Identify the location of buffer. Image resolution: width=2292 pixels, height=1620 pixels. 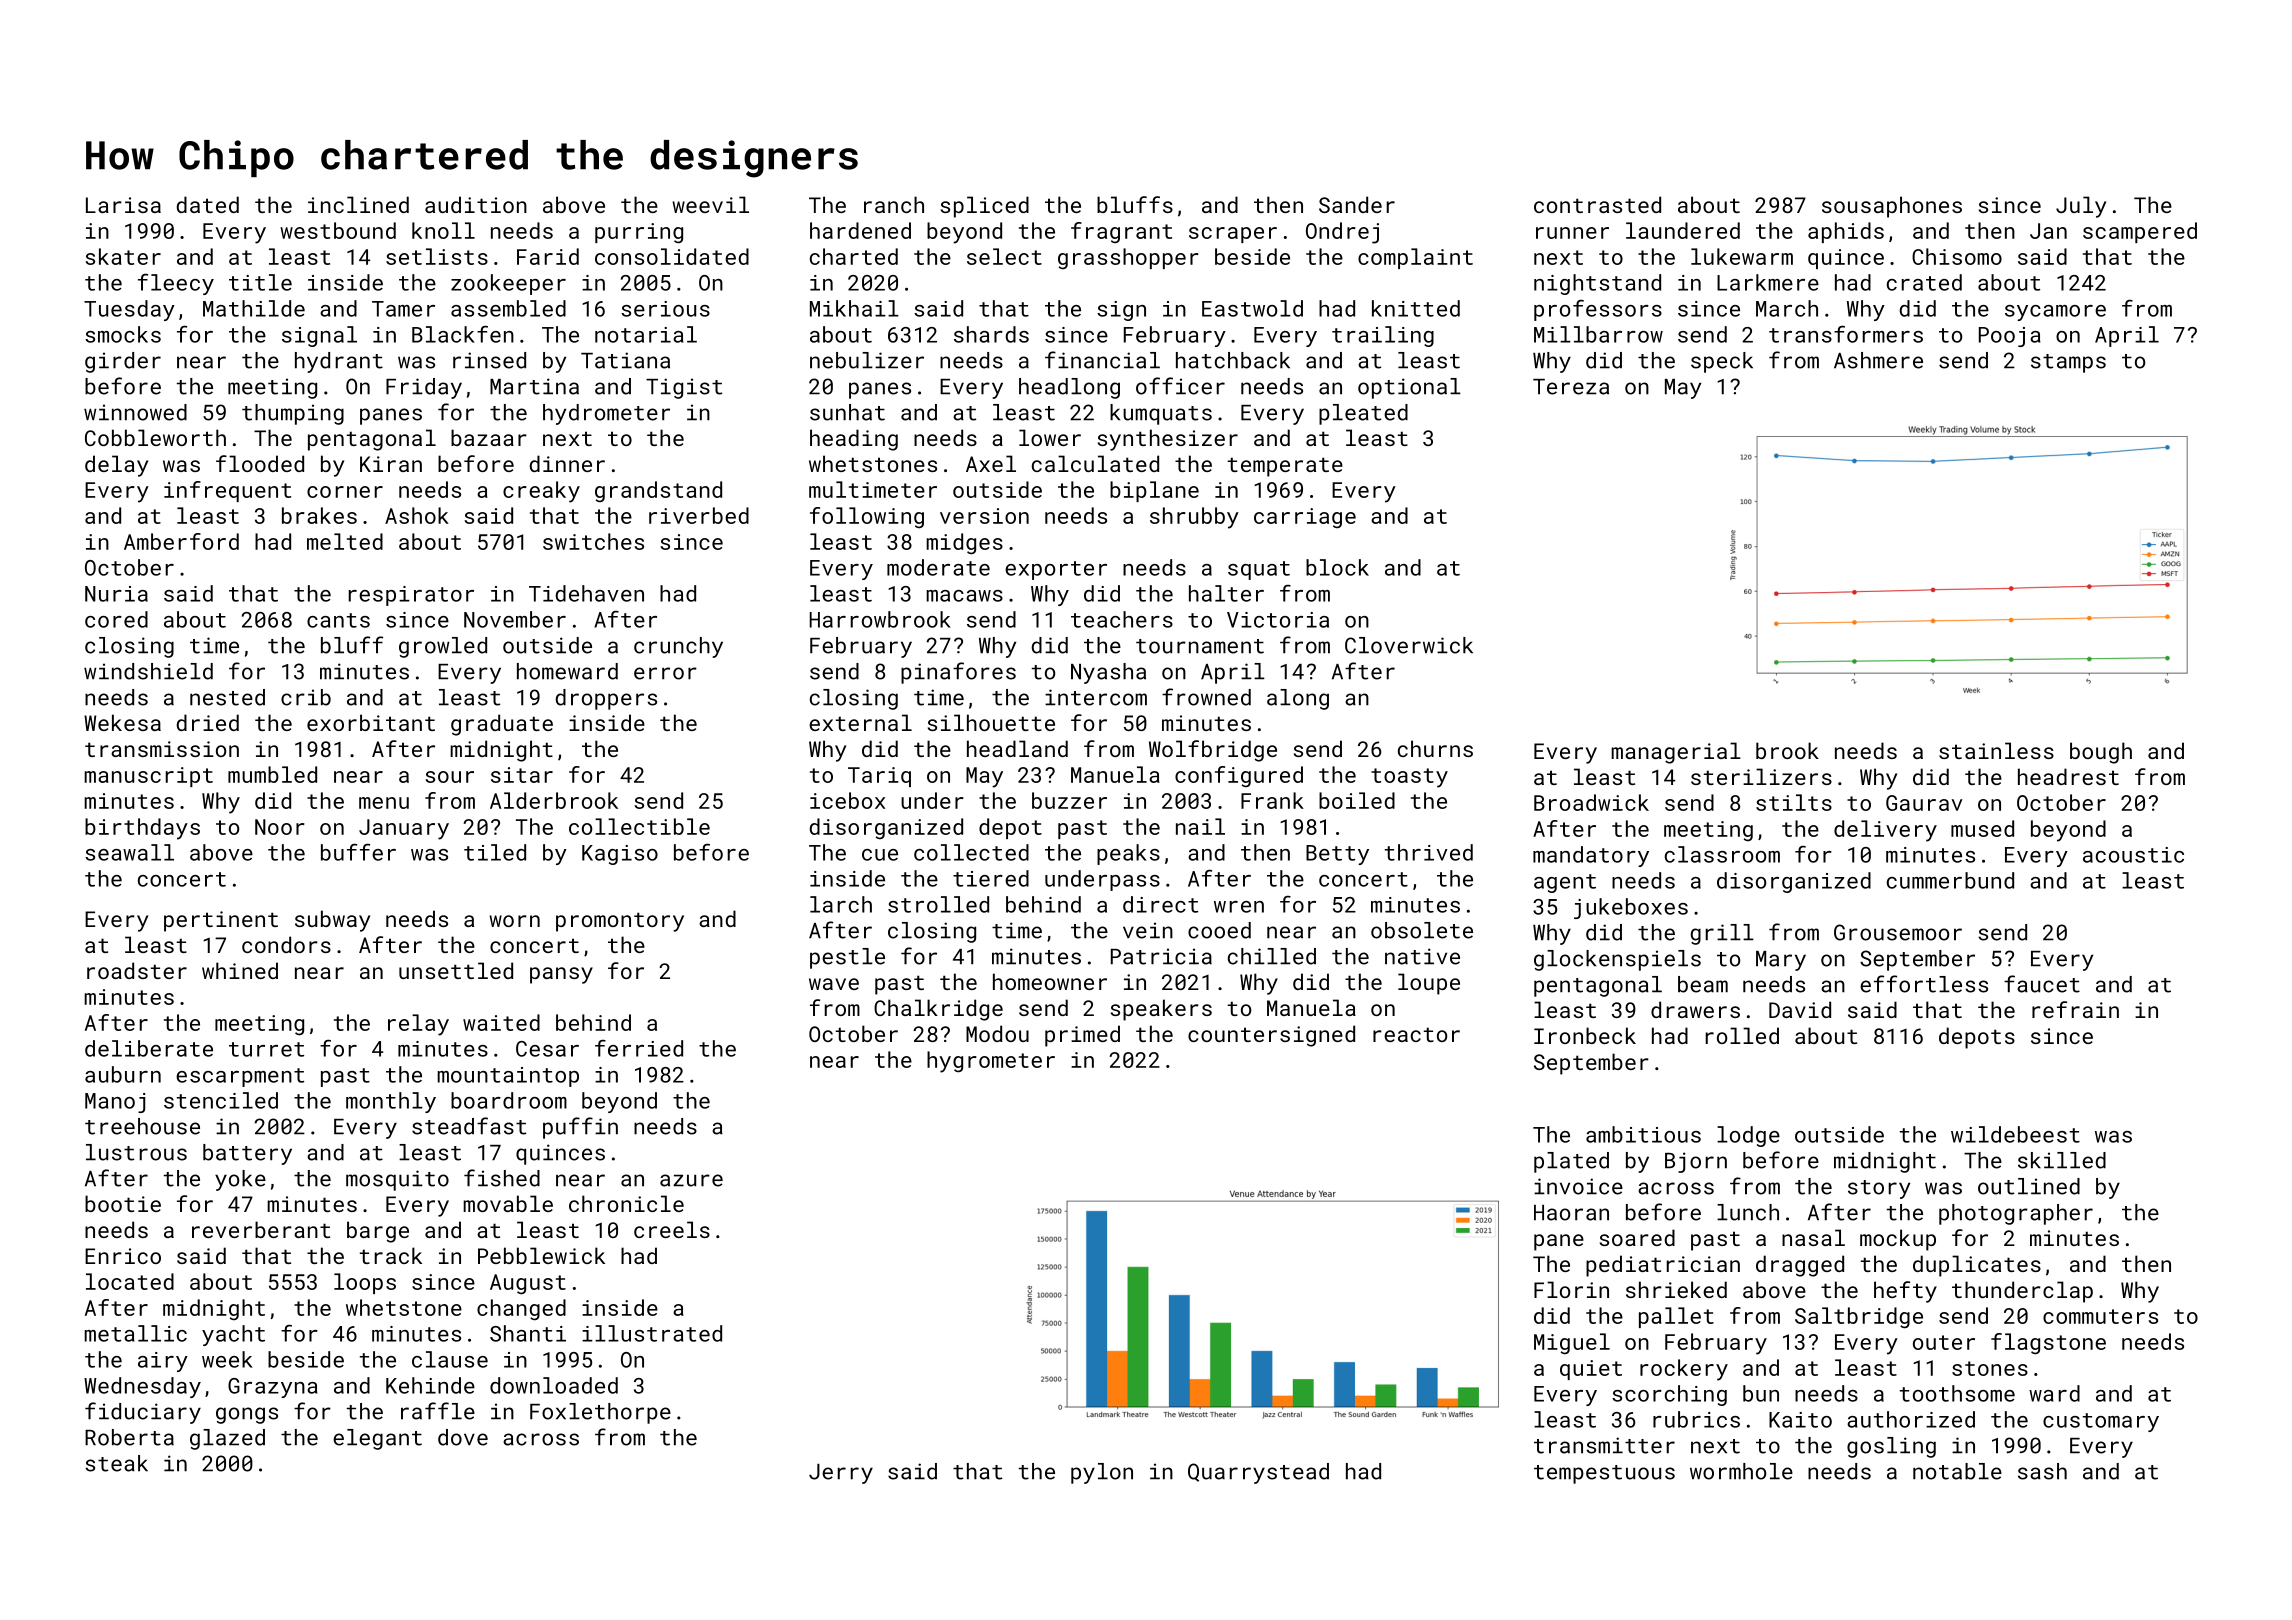
(358, 852).
